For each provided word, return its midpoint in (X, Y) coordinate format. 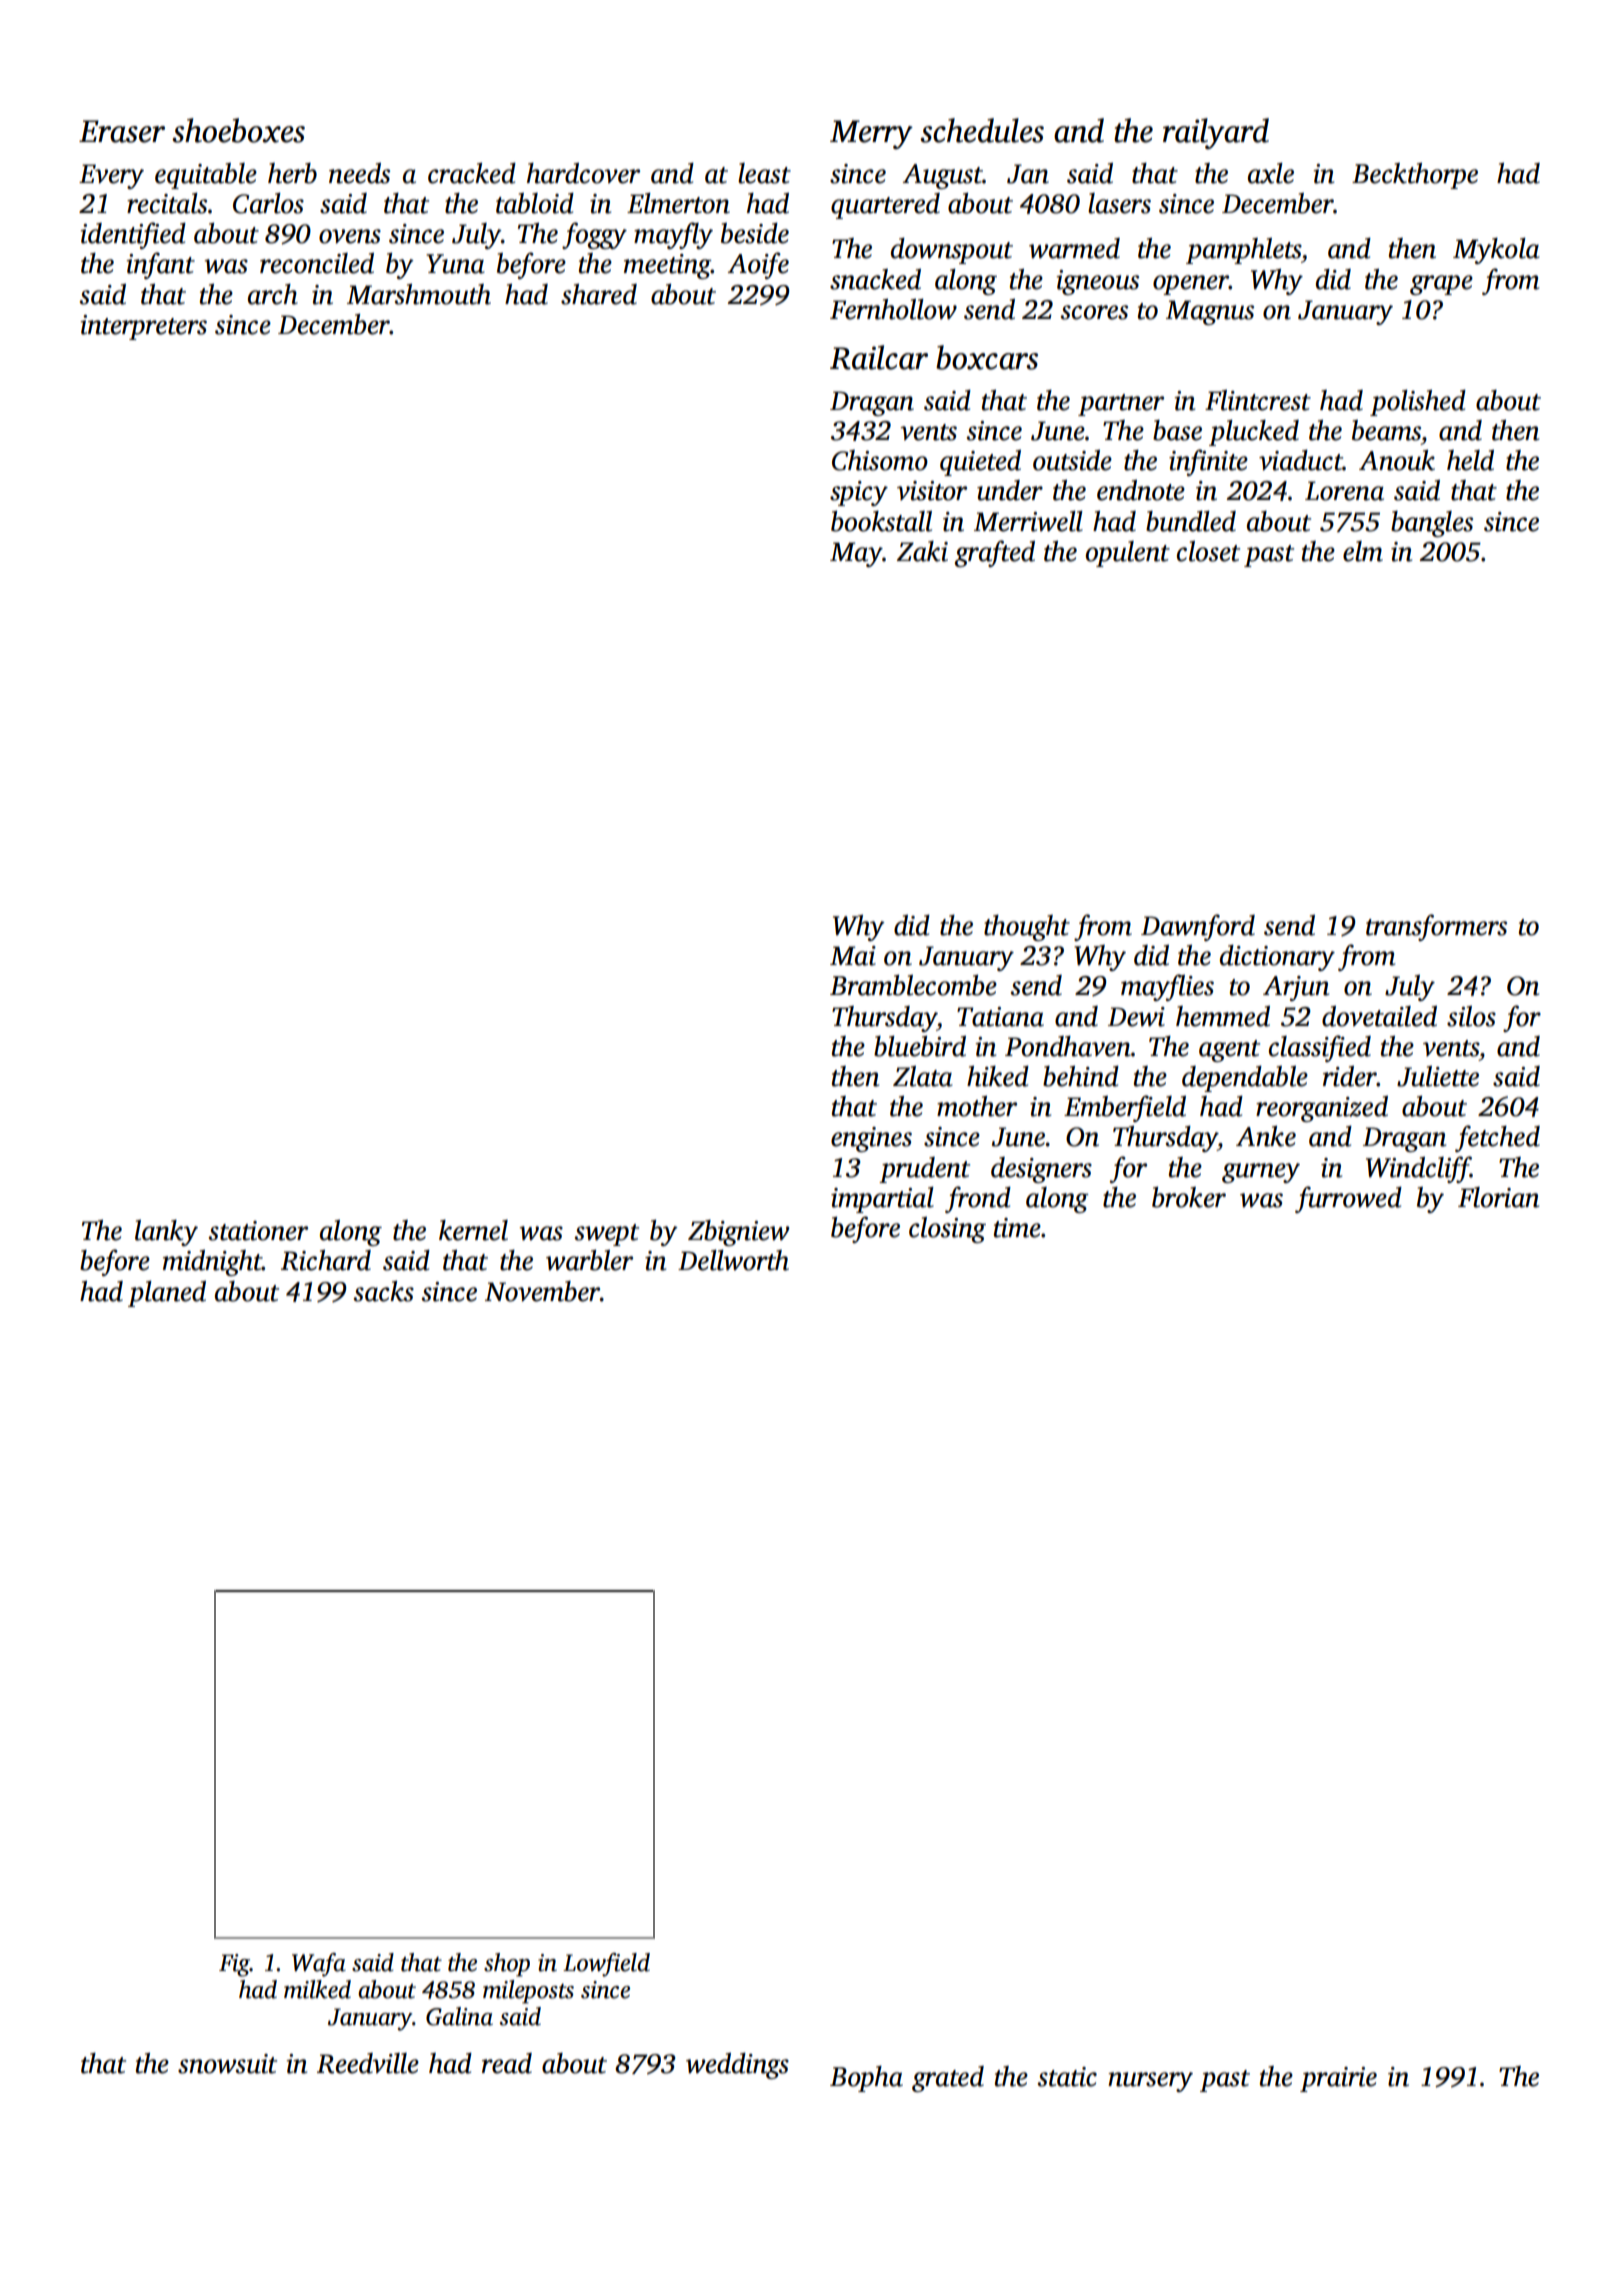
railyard (1216, 133)
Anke (1266, 1136)
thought (1027, 928)
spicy (859, 493)
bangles (1432, 524)
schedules (982, 130)
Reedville (368, 2063)
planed (167, 1294)
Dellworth (733, 1260)
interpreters (143, 327)
